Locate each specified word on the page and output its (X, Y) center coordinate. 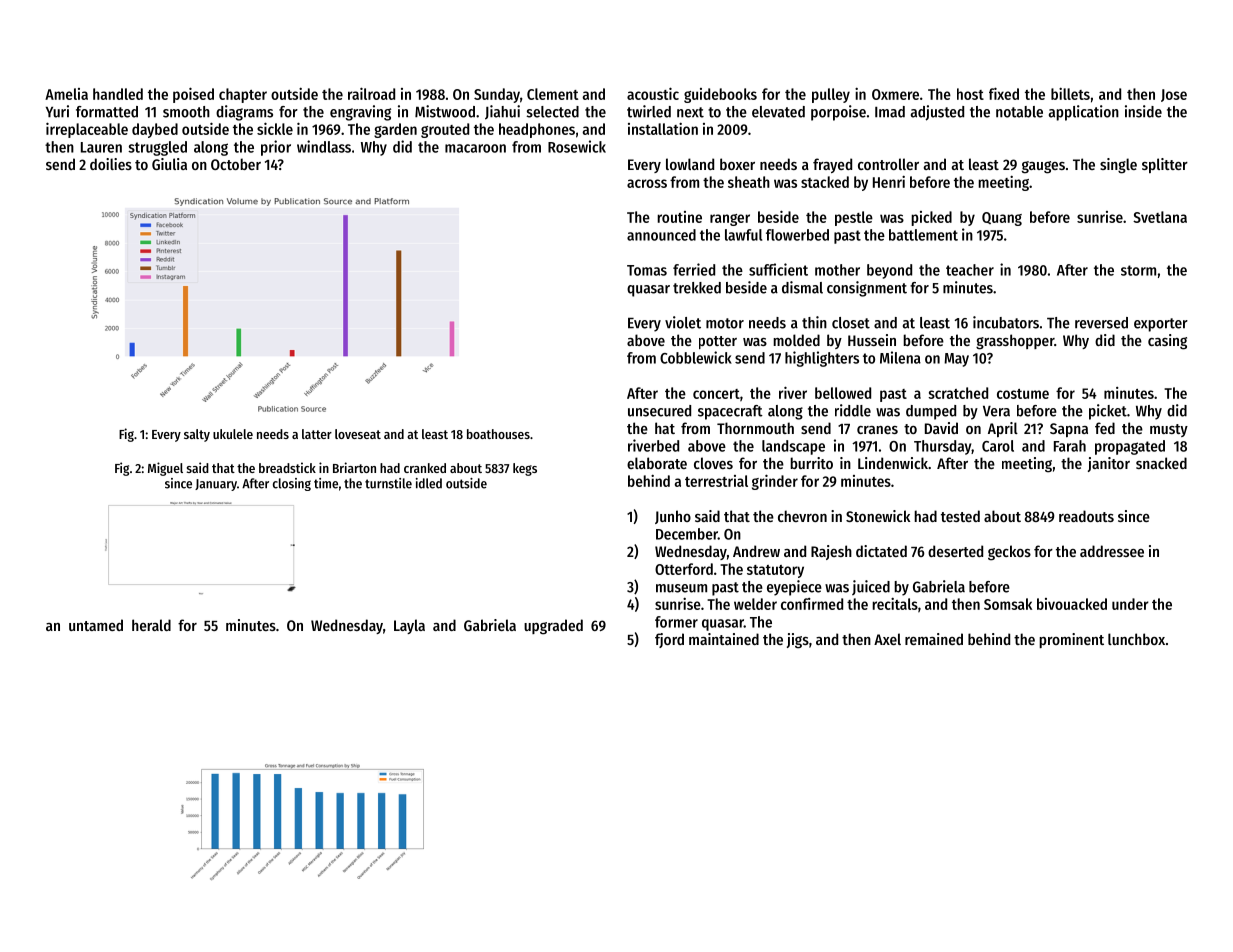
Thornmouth (755, 428)
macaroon (475, 148)
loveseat (358, 434)
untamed (96, 625)
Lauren (101, 147)
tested (960, 516)
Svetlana (1160, 217)
